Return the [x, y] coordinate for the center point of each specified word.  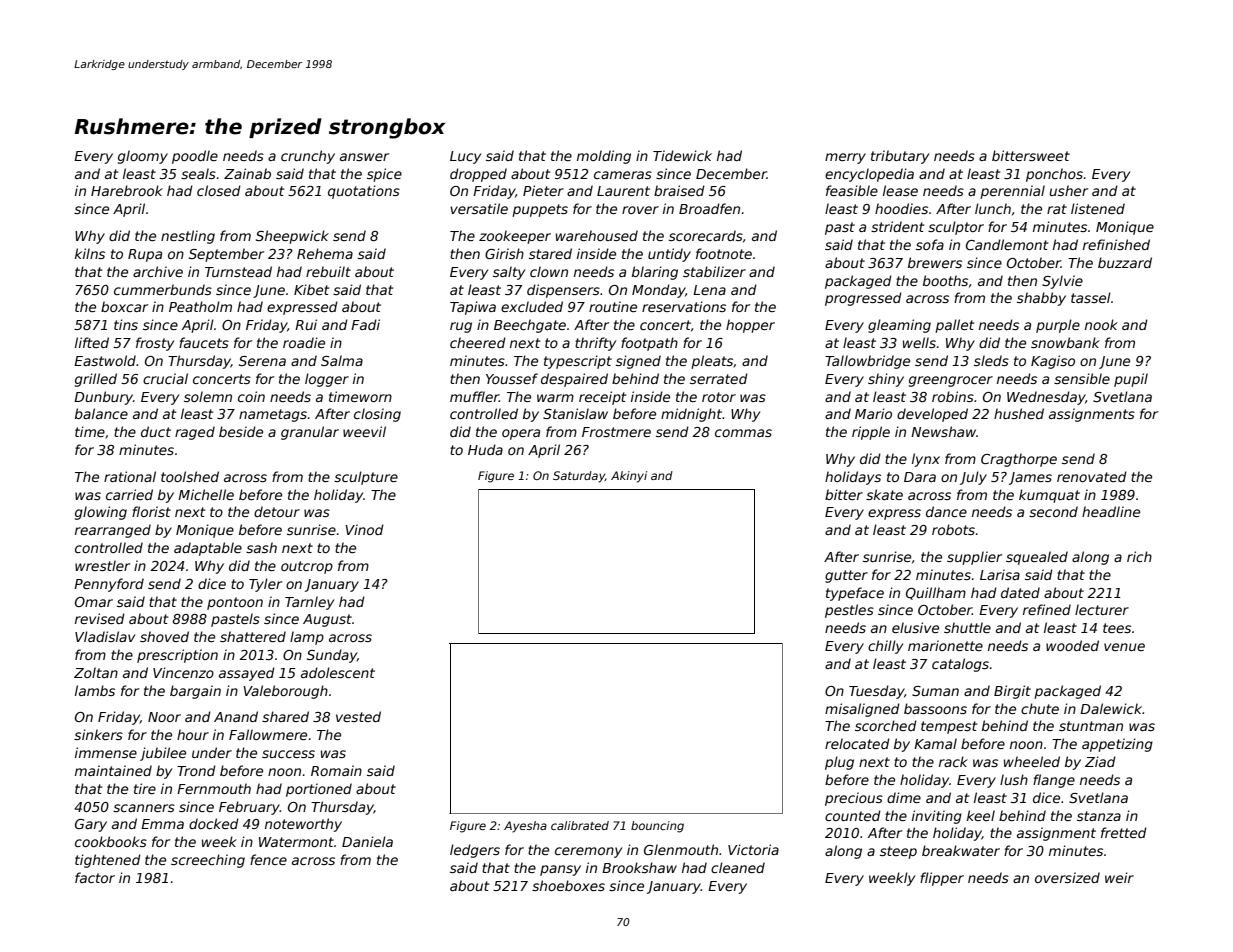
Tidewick [682, 155]
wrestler [102, 565]
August [327, 620]
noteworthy [303, 825]
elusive [915, 627]
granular [310, 433]
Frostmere [616, 432]
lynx [926, 460]
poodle [195, 157]
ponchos [1054, 175]
